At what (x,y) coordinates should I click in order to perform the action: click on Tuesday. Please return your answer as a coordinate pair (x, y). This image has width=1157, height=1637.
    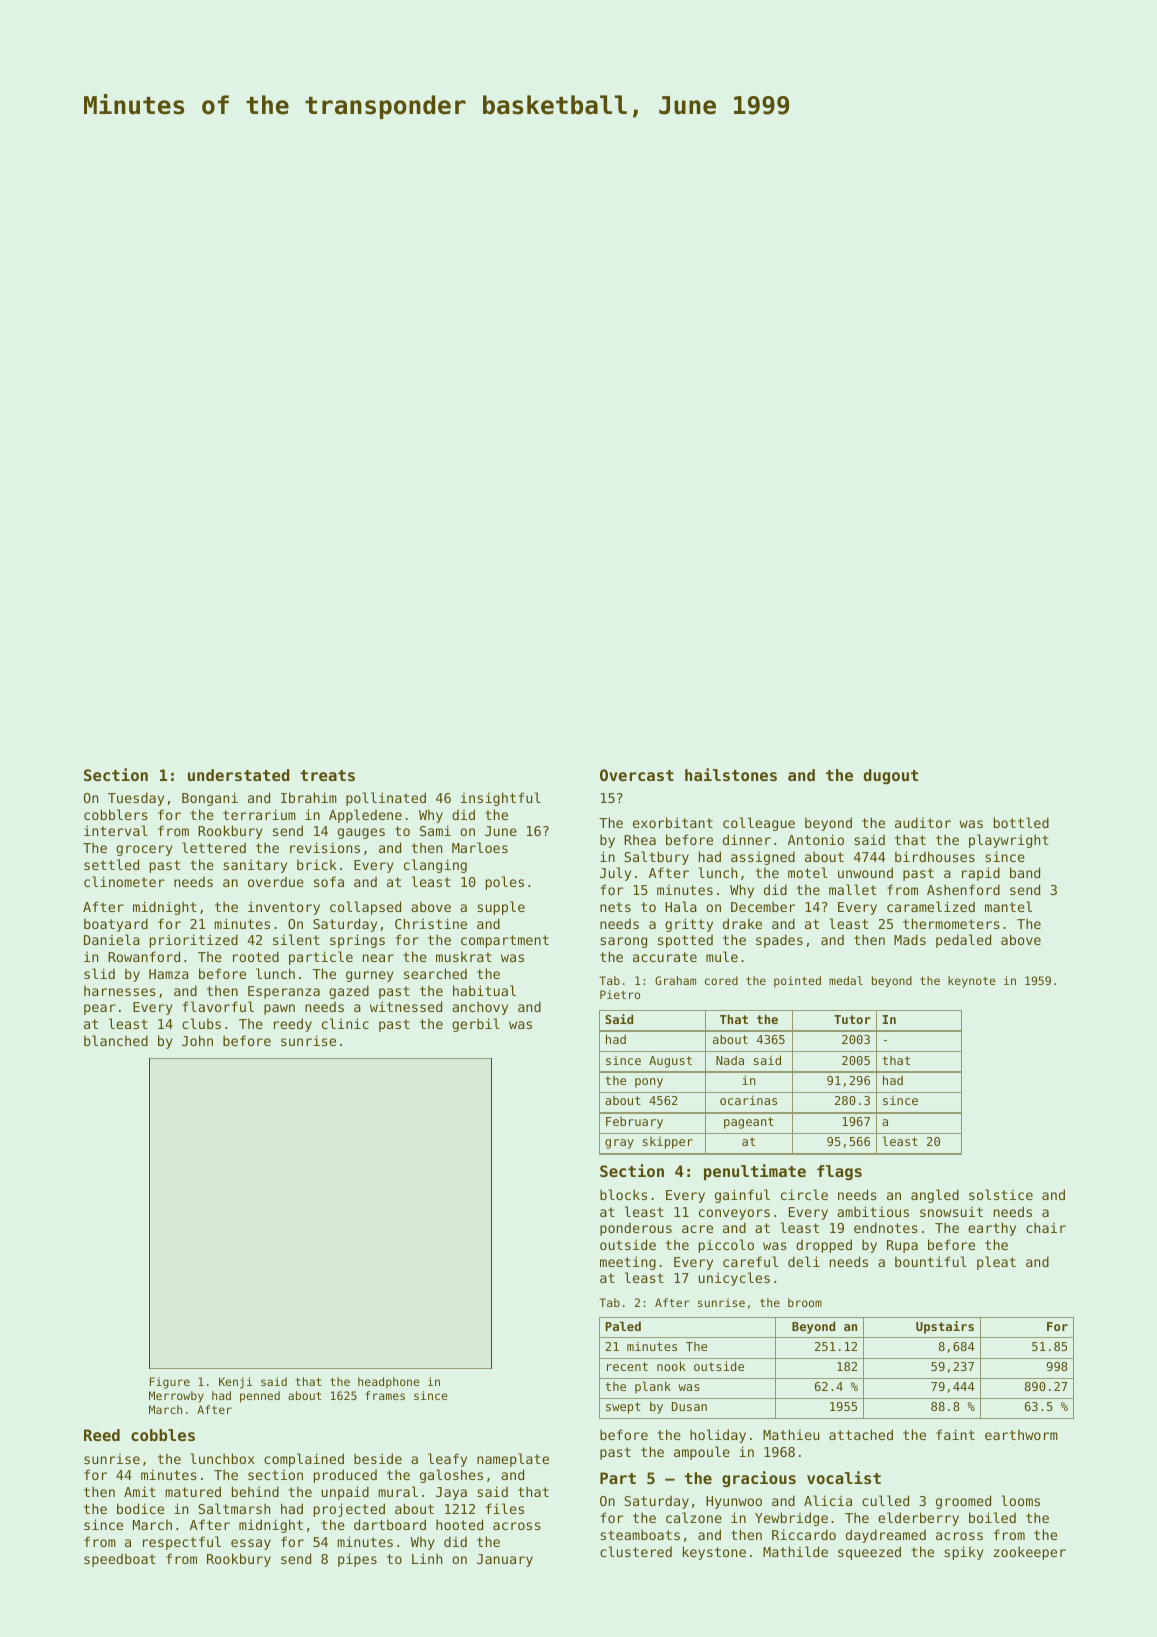
    Looking at the image, I should click on (136, 799).
